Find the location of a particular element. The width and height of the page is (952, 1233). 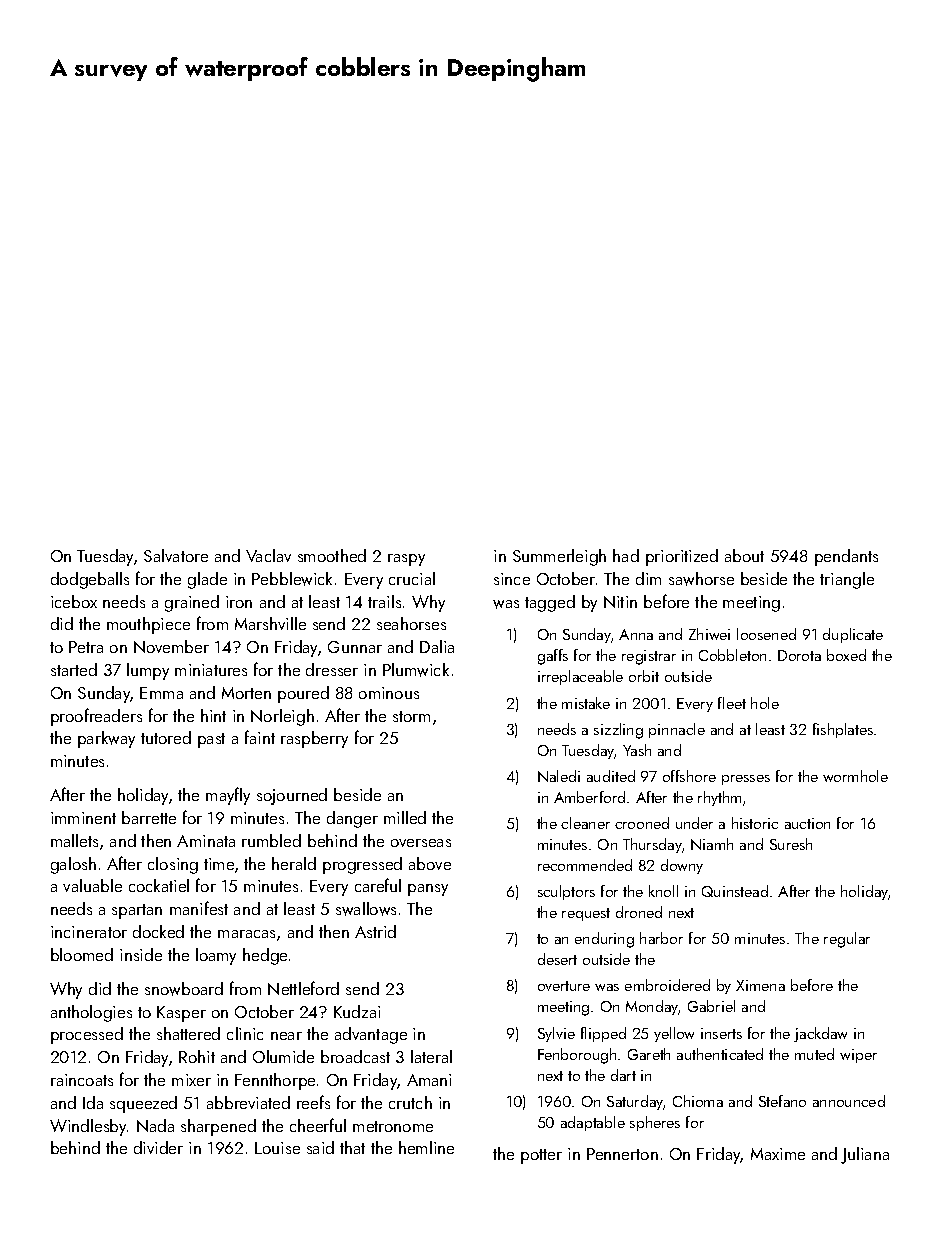

careful is located at coordinates (378, 885).
